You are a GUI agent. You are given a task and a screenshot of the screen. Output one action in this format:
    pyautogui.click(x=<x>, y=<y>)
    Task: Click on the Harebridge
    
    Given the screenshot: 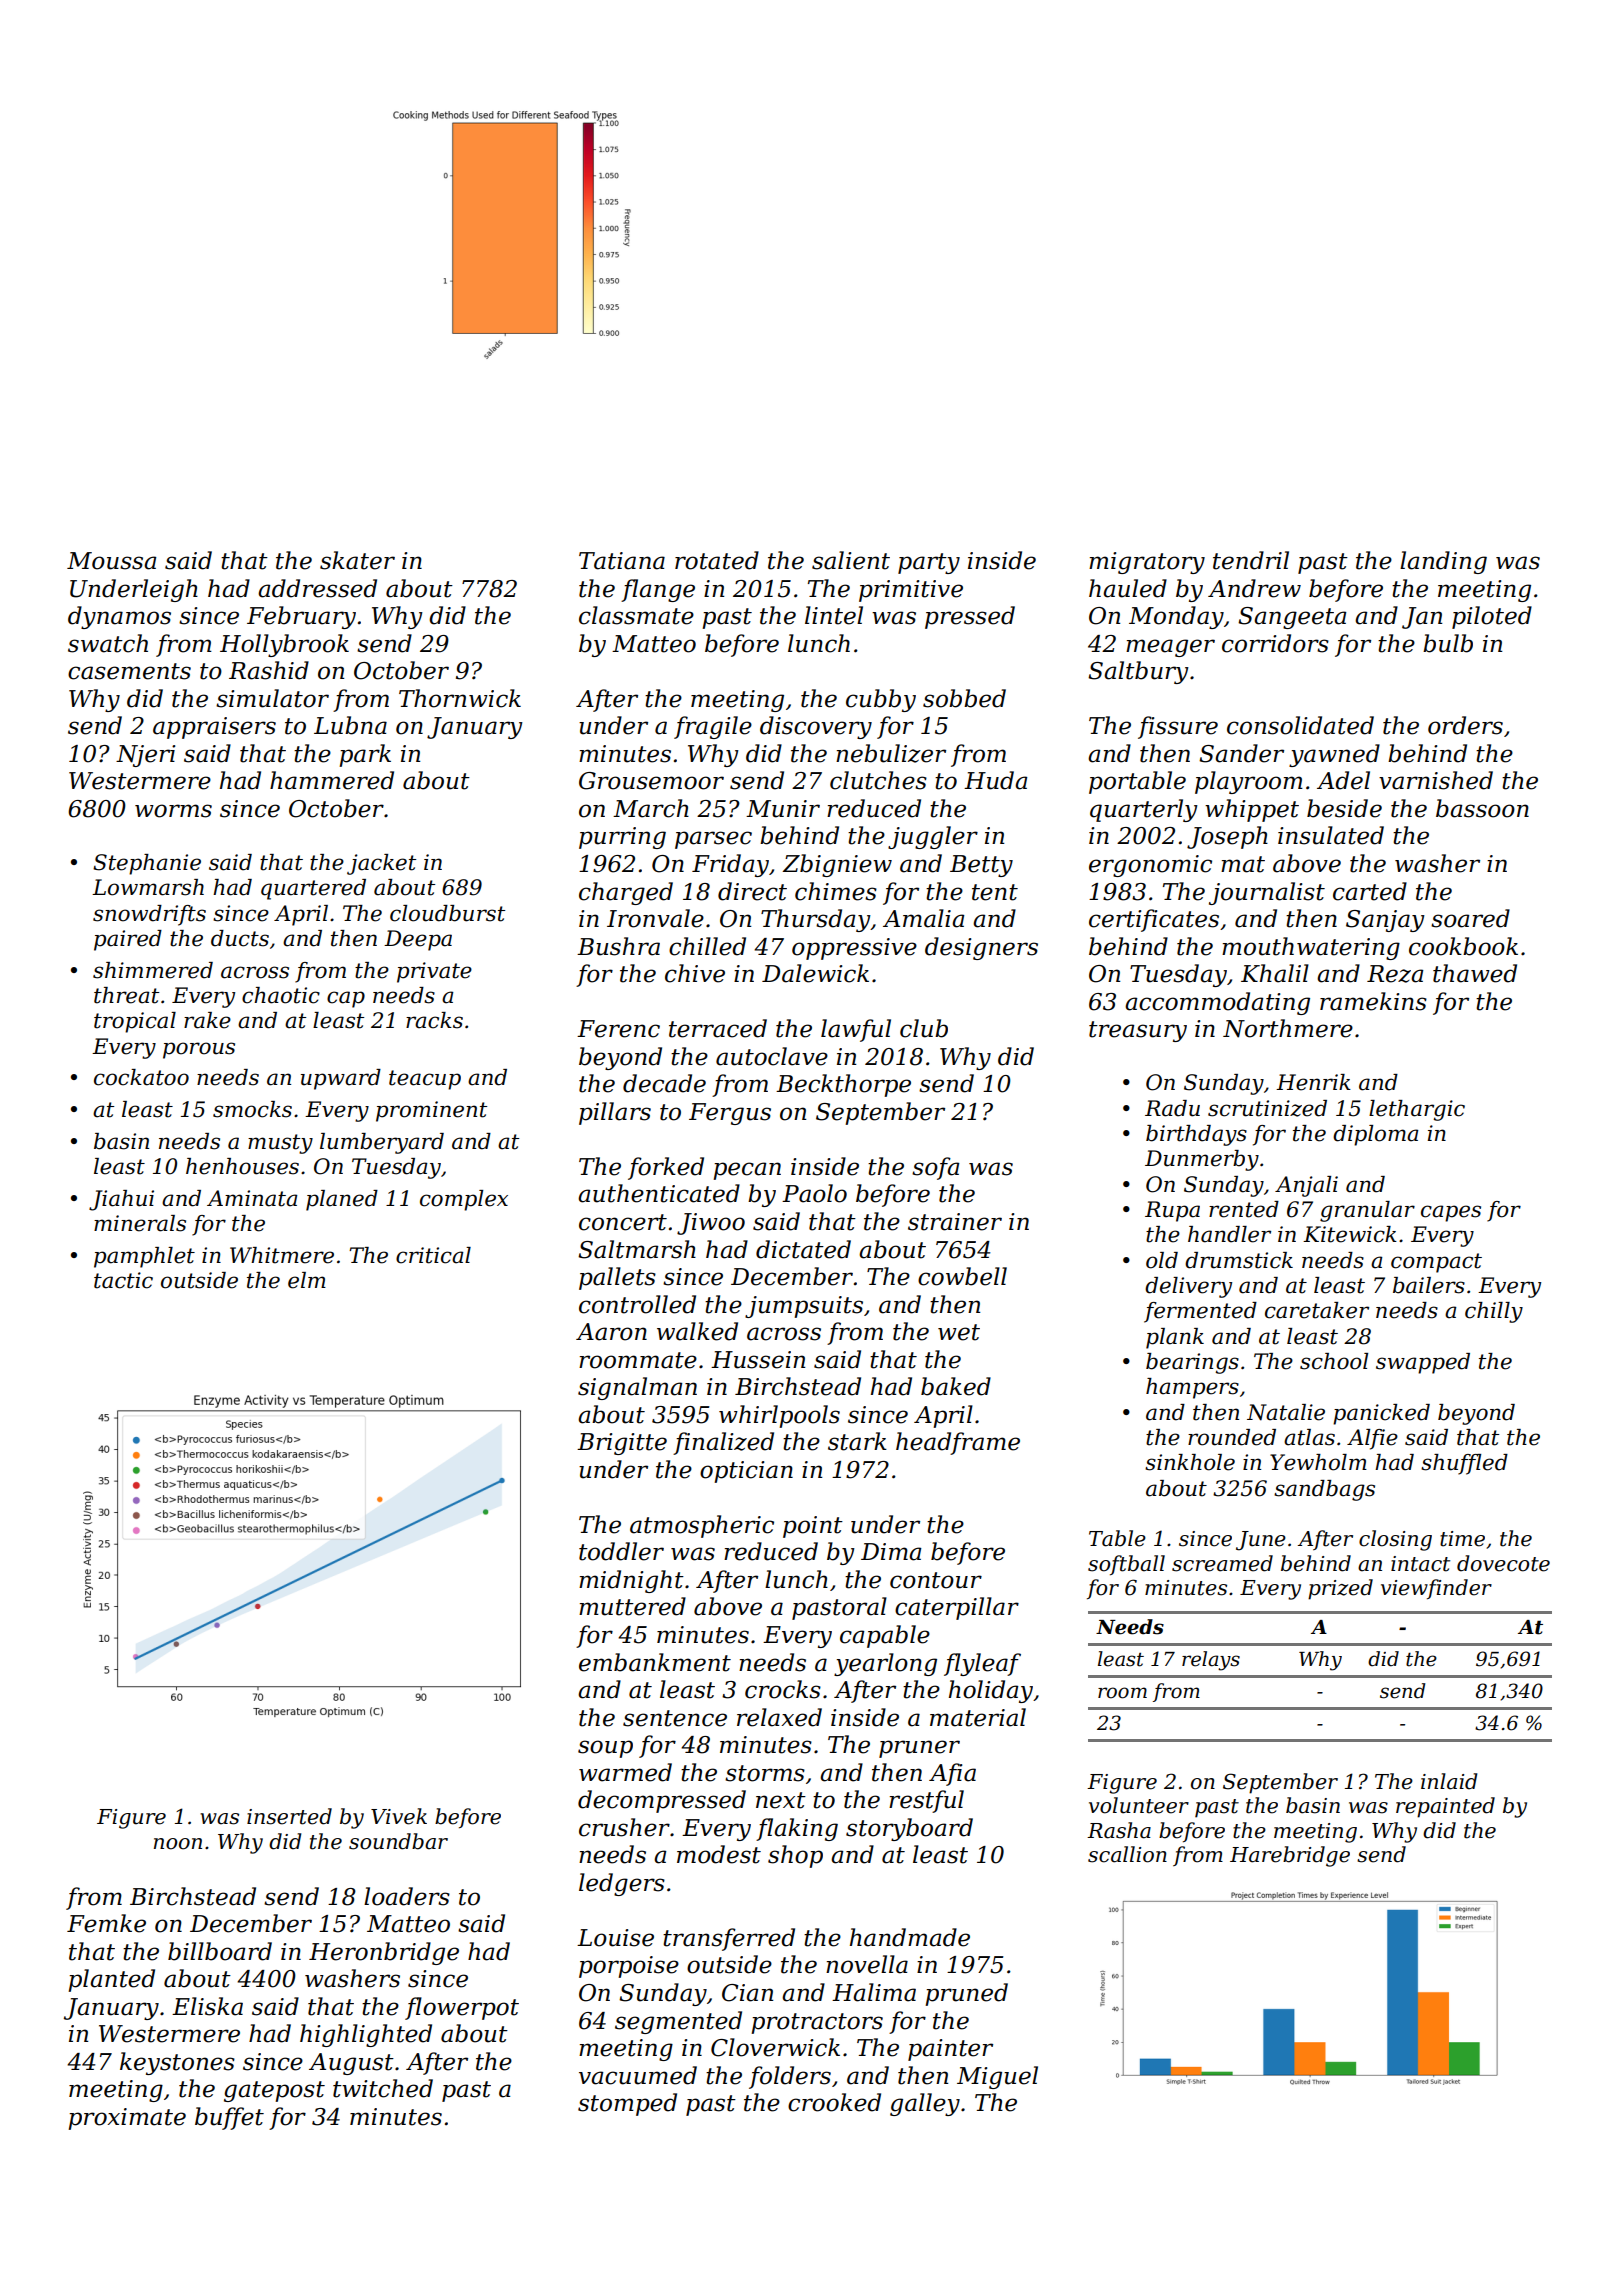 What is the action you would take?
    pyautogui.click(x=1290, y=1856)
